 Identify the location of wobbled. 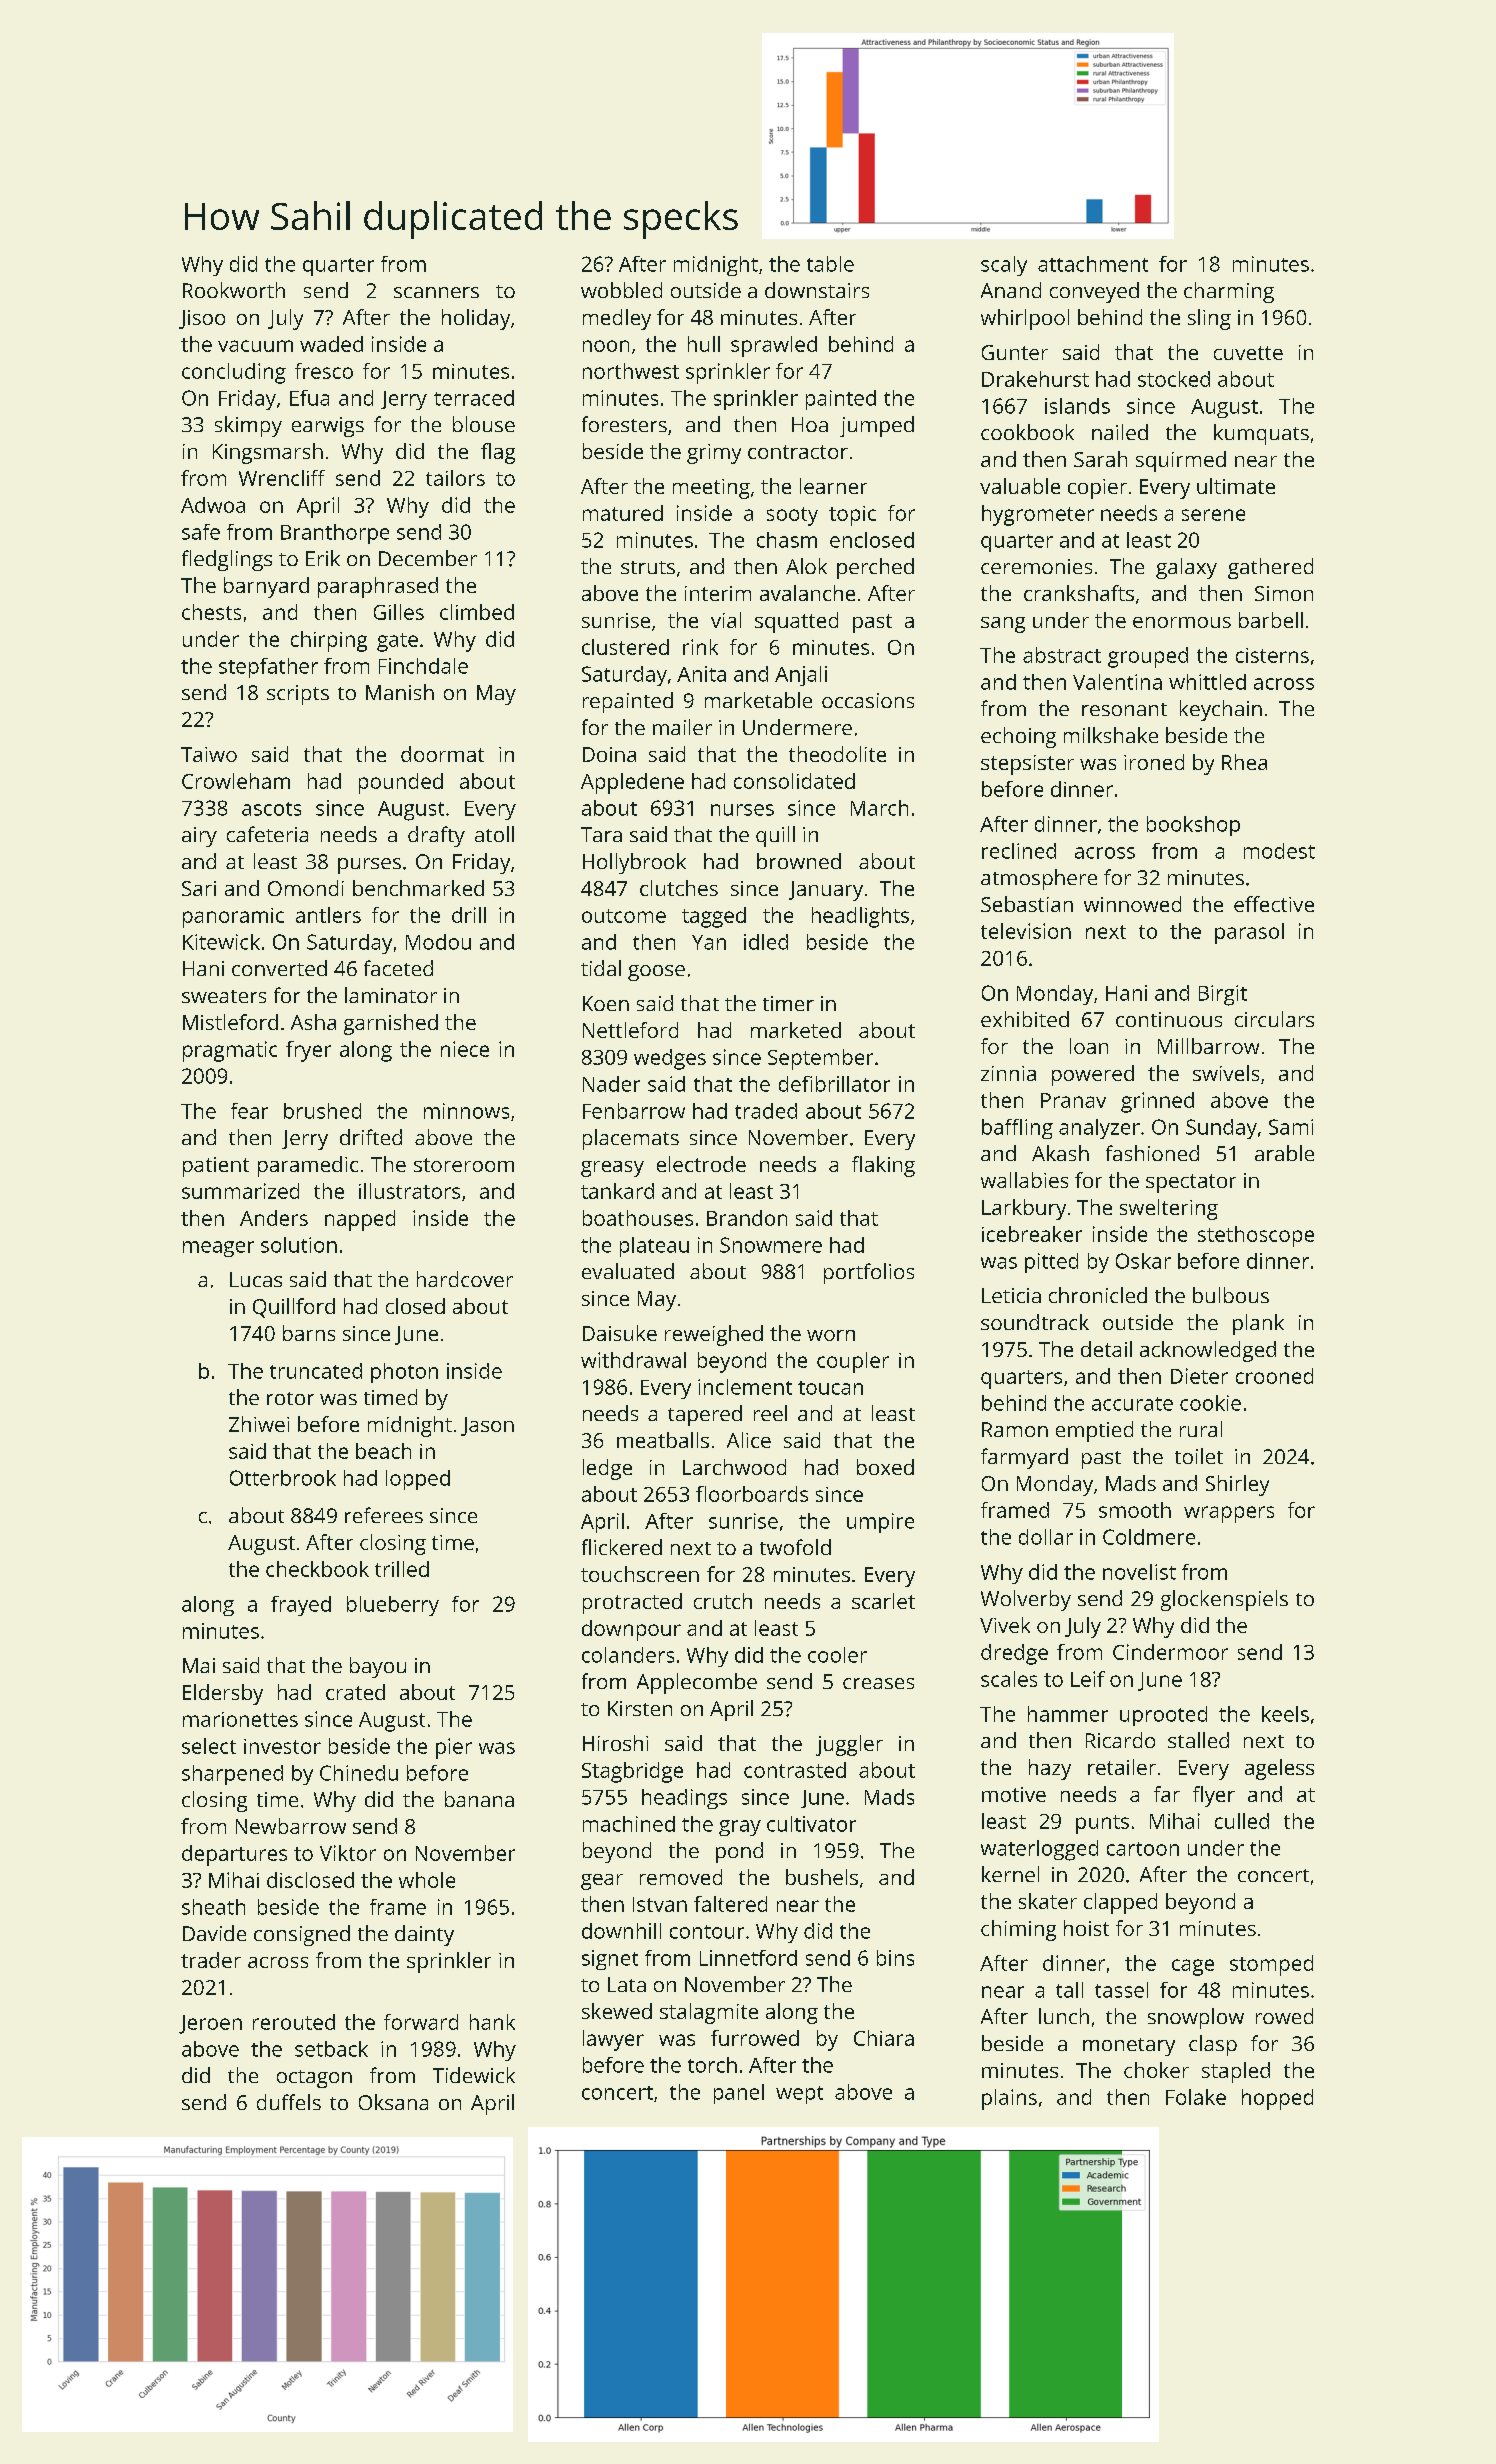
(621, 290).
